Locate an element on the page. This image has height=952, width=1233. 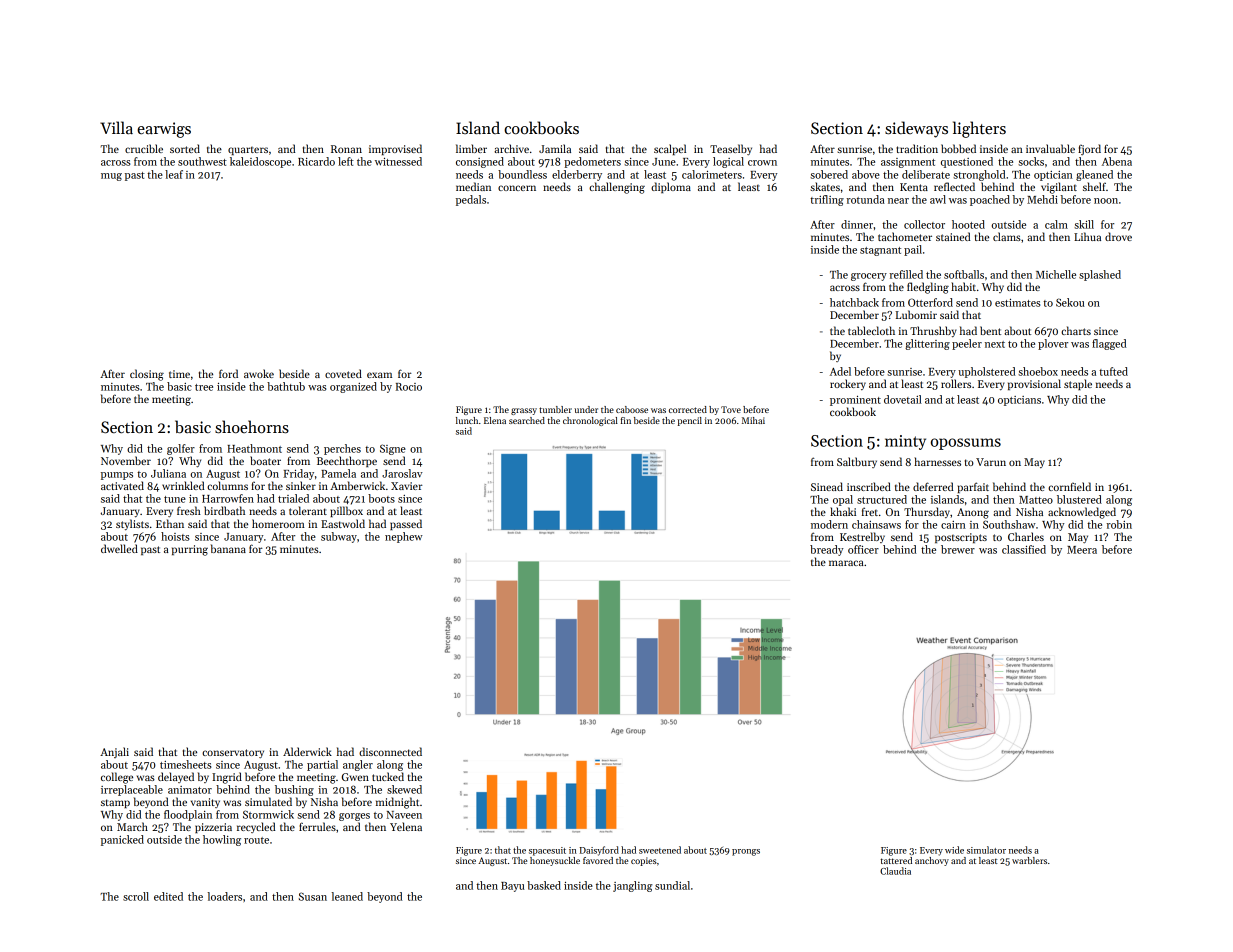
nephew is located at coordinates (404, 537).
